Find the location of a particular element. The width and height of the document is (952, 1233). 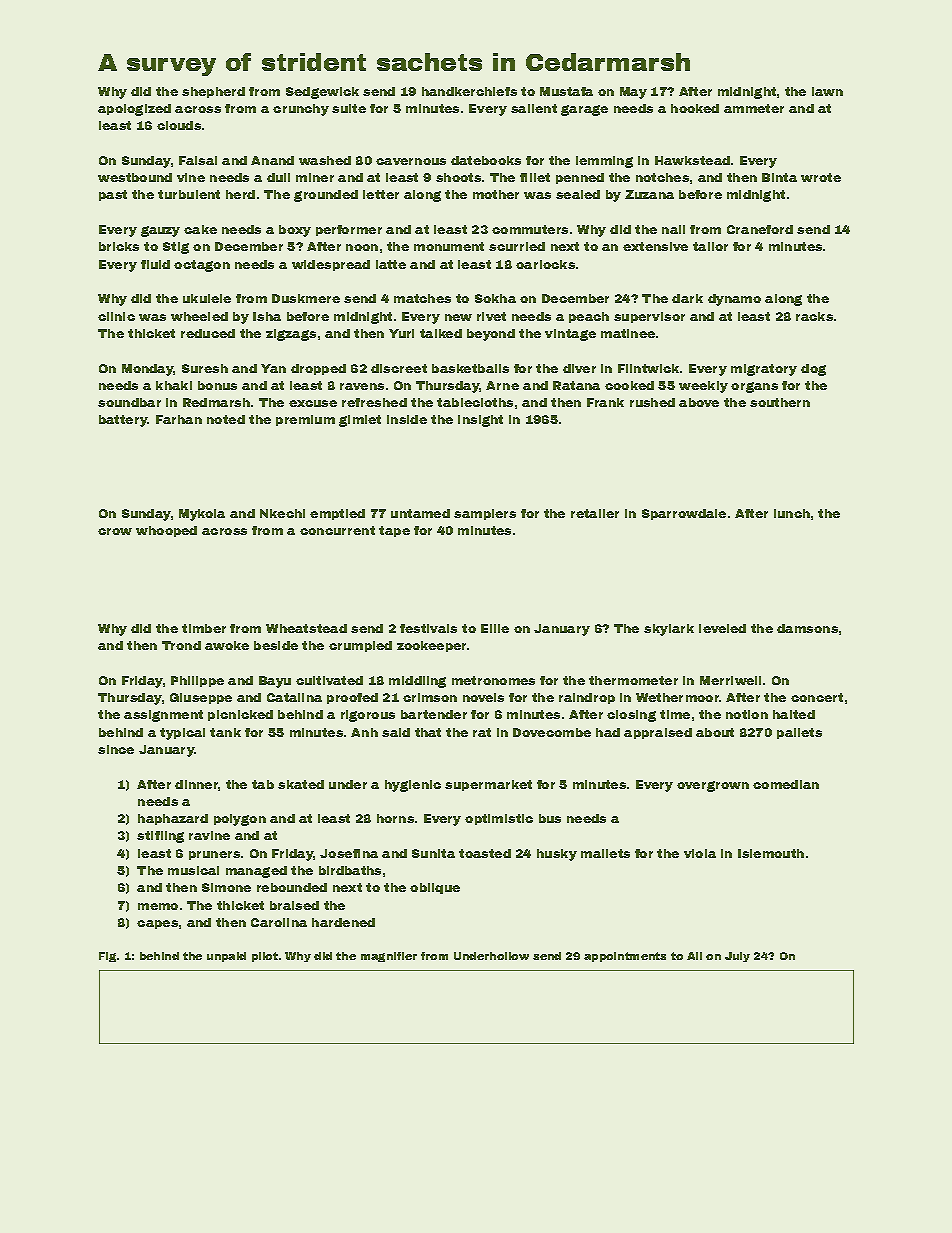

lunch is located at coordinates (792, 513).
